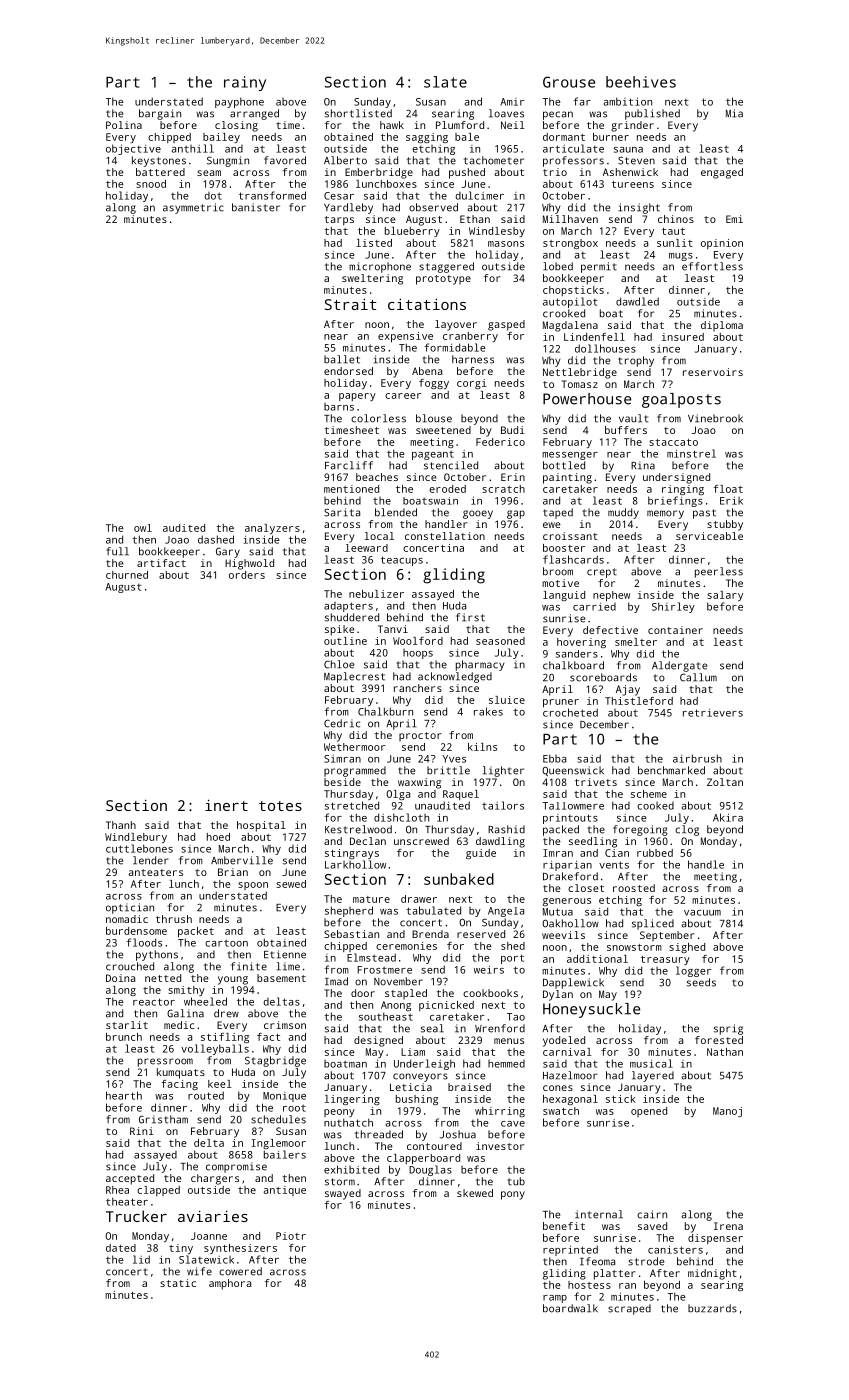 This page has height=1400, width=849. I want to click on churned, so click(127, 575).
